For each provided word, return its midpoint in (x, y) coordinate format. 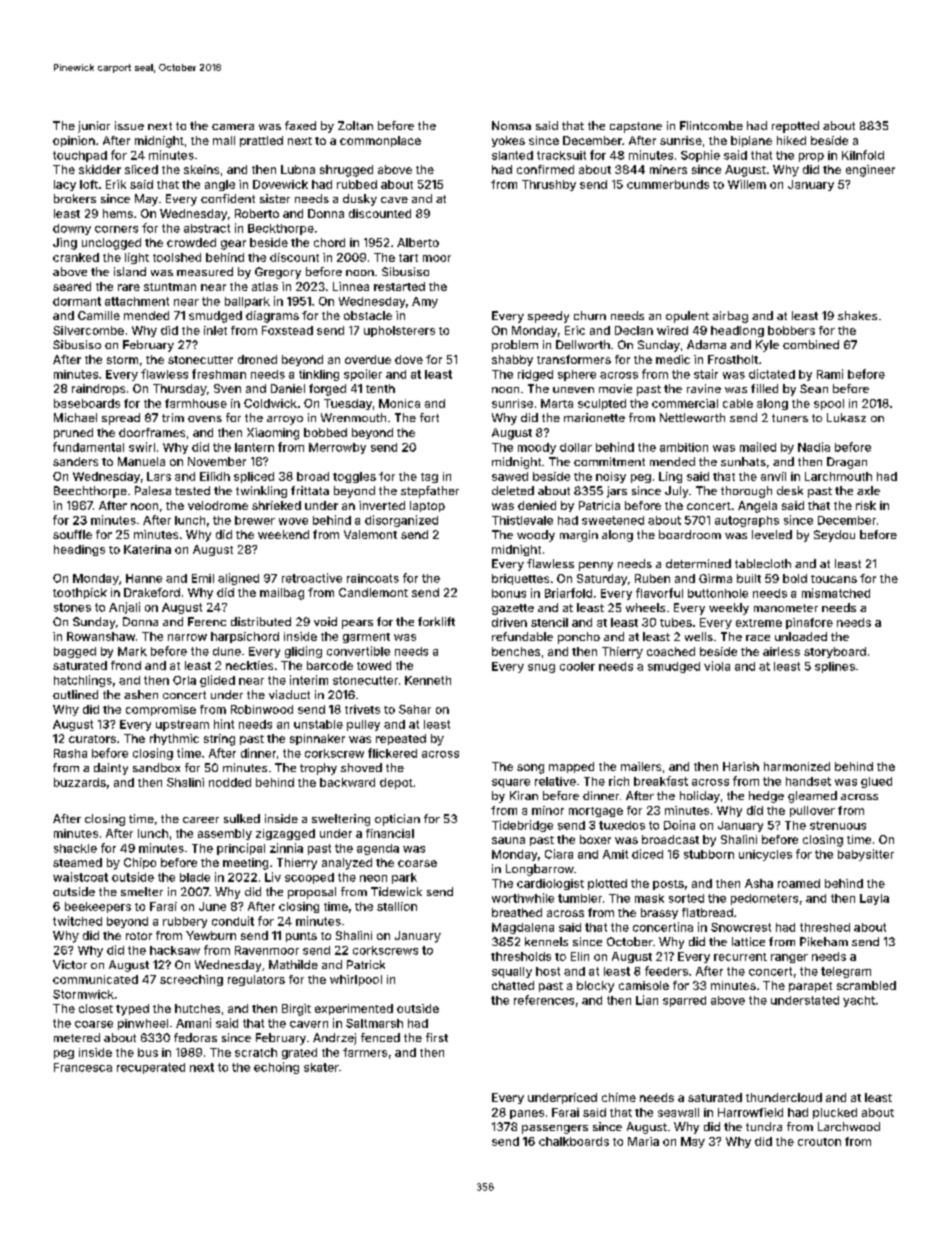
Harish (741, 766)
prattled (261, 141)
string (219, 740)
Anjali (124, 608)
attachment (137, 301)
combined (811, 344)
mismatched (836, 593)
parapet (810, 987)
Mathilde (293, 964)
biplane (751, 141)
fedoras (195, 1037)
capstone (636, 127)
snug (541, 668)
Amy (425, 302)
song (530, 769)
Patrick (366, 964)
